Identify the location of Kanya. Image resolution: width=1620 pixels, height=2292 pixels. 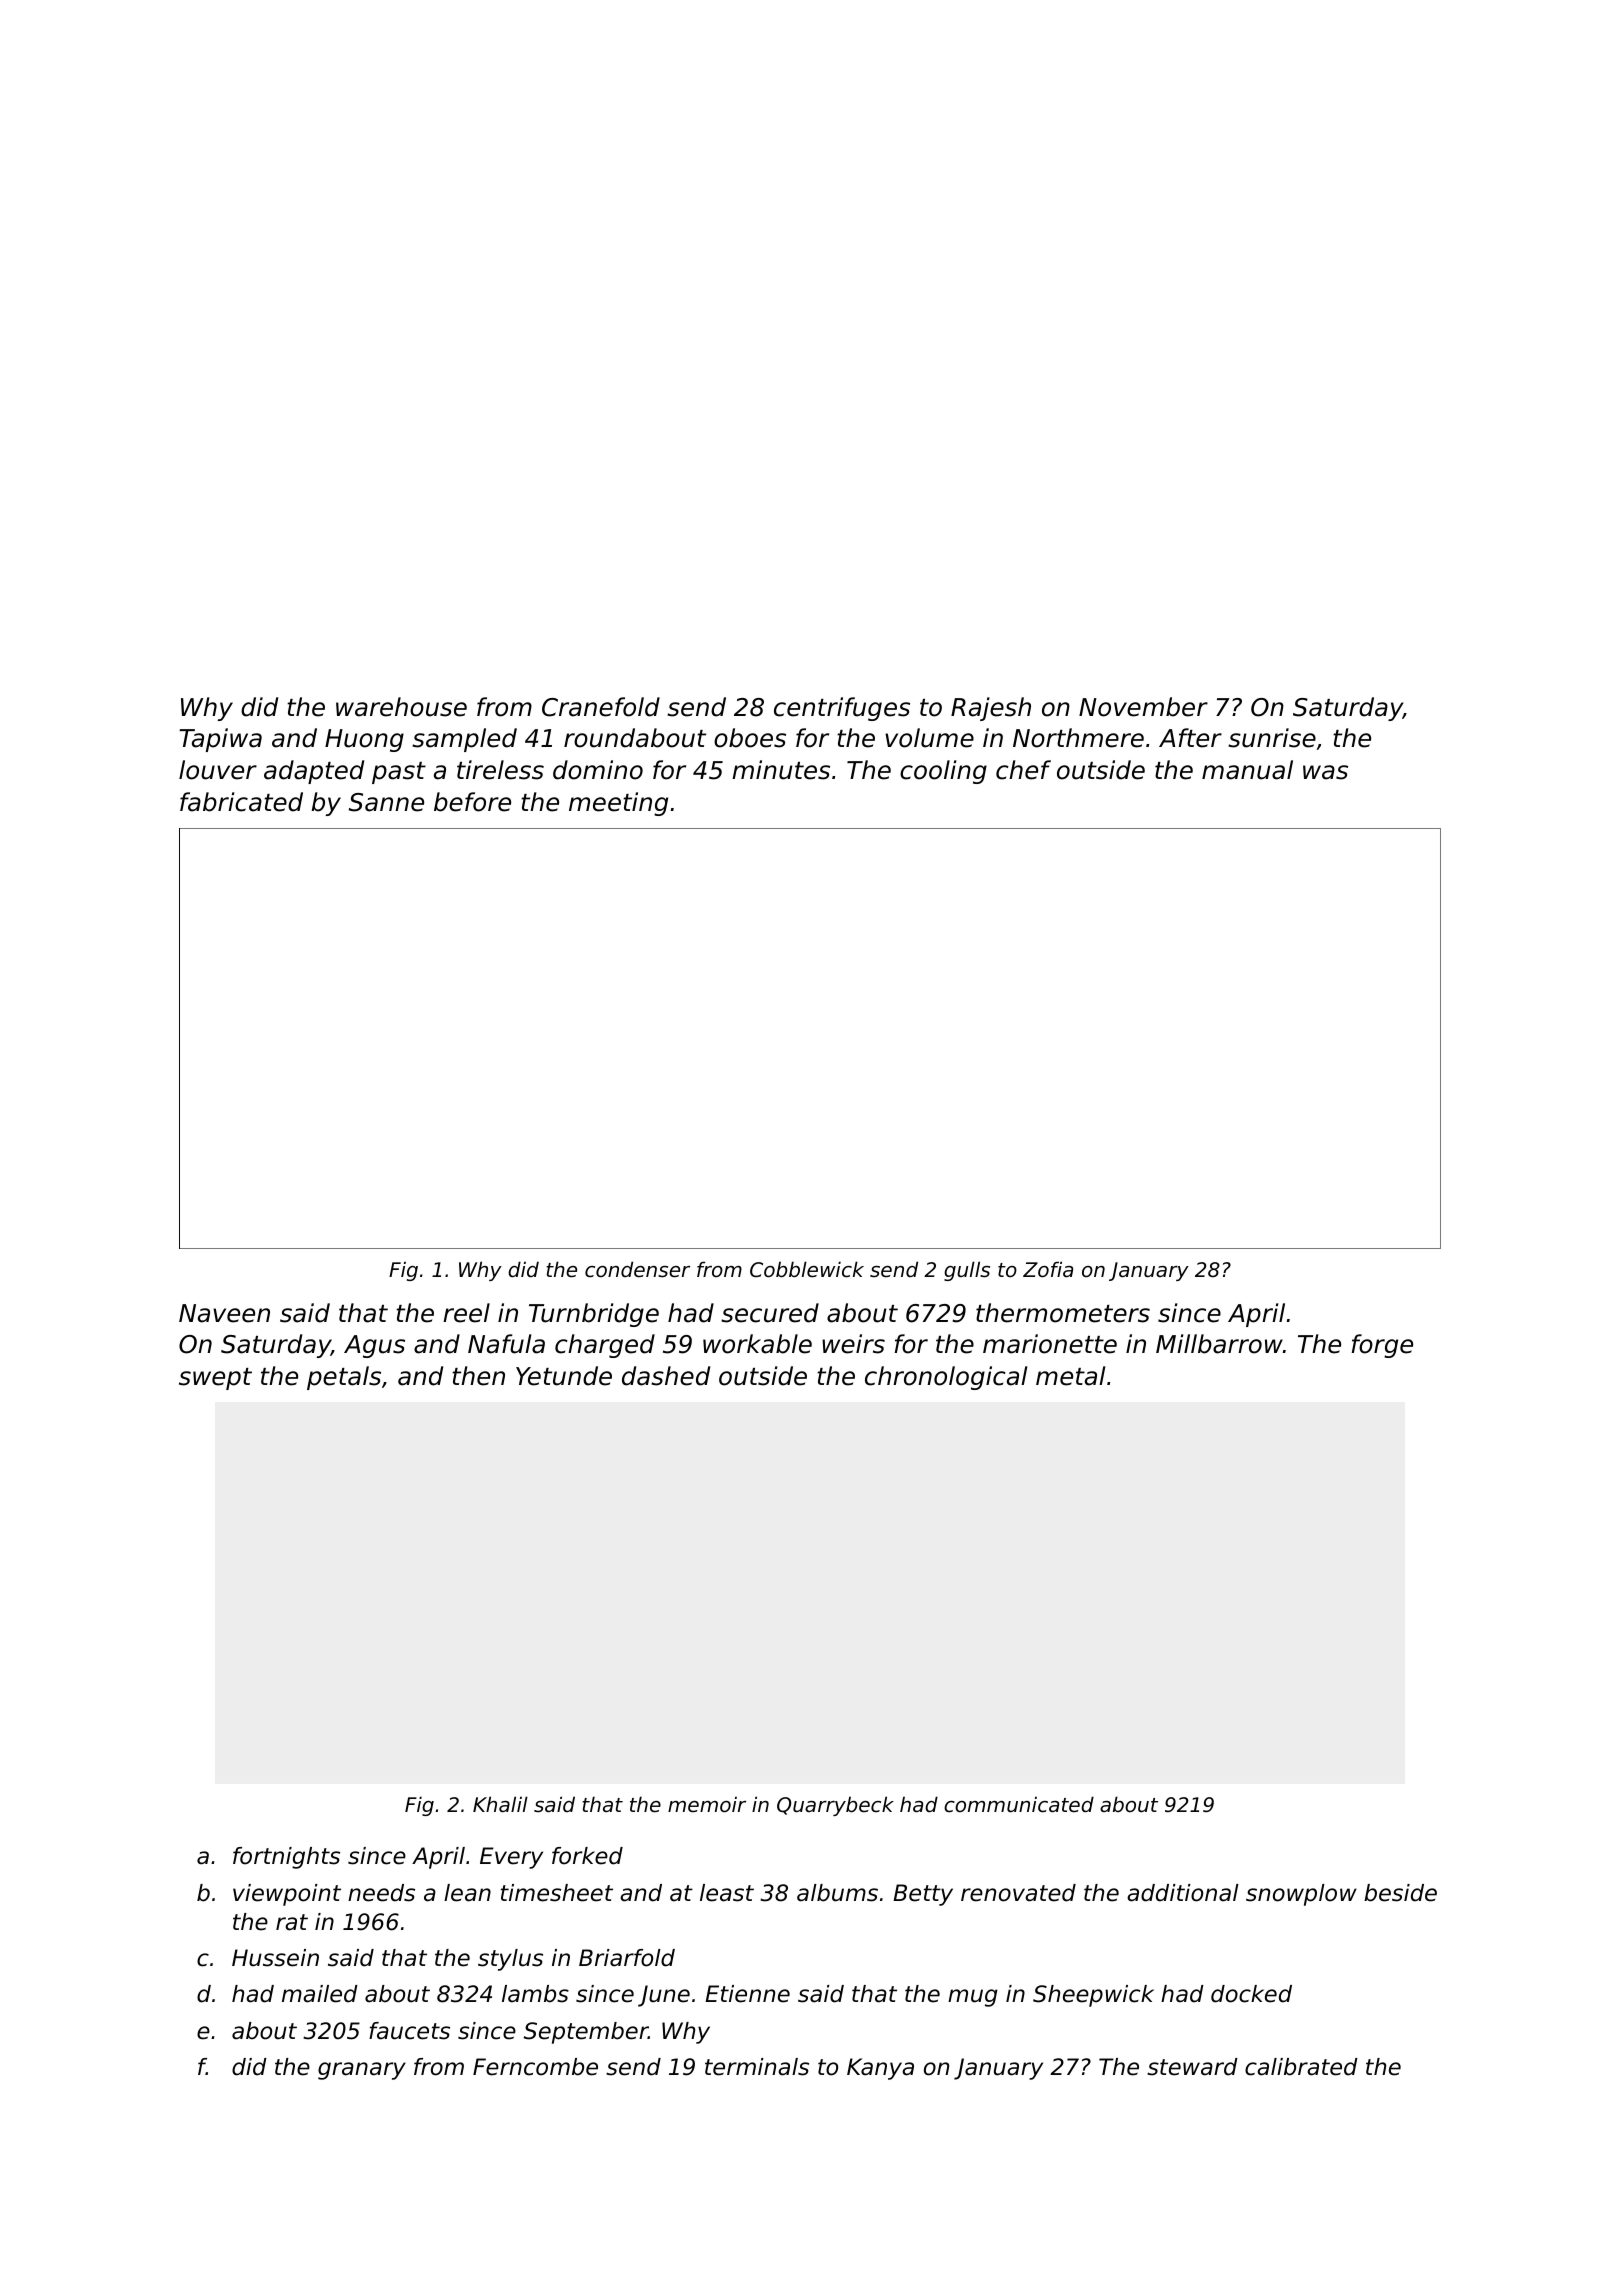
(880, 2069).
